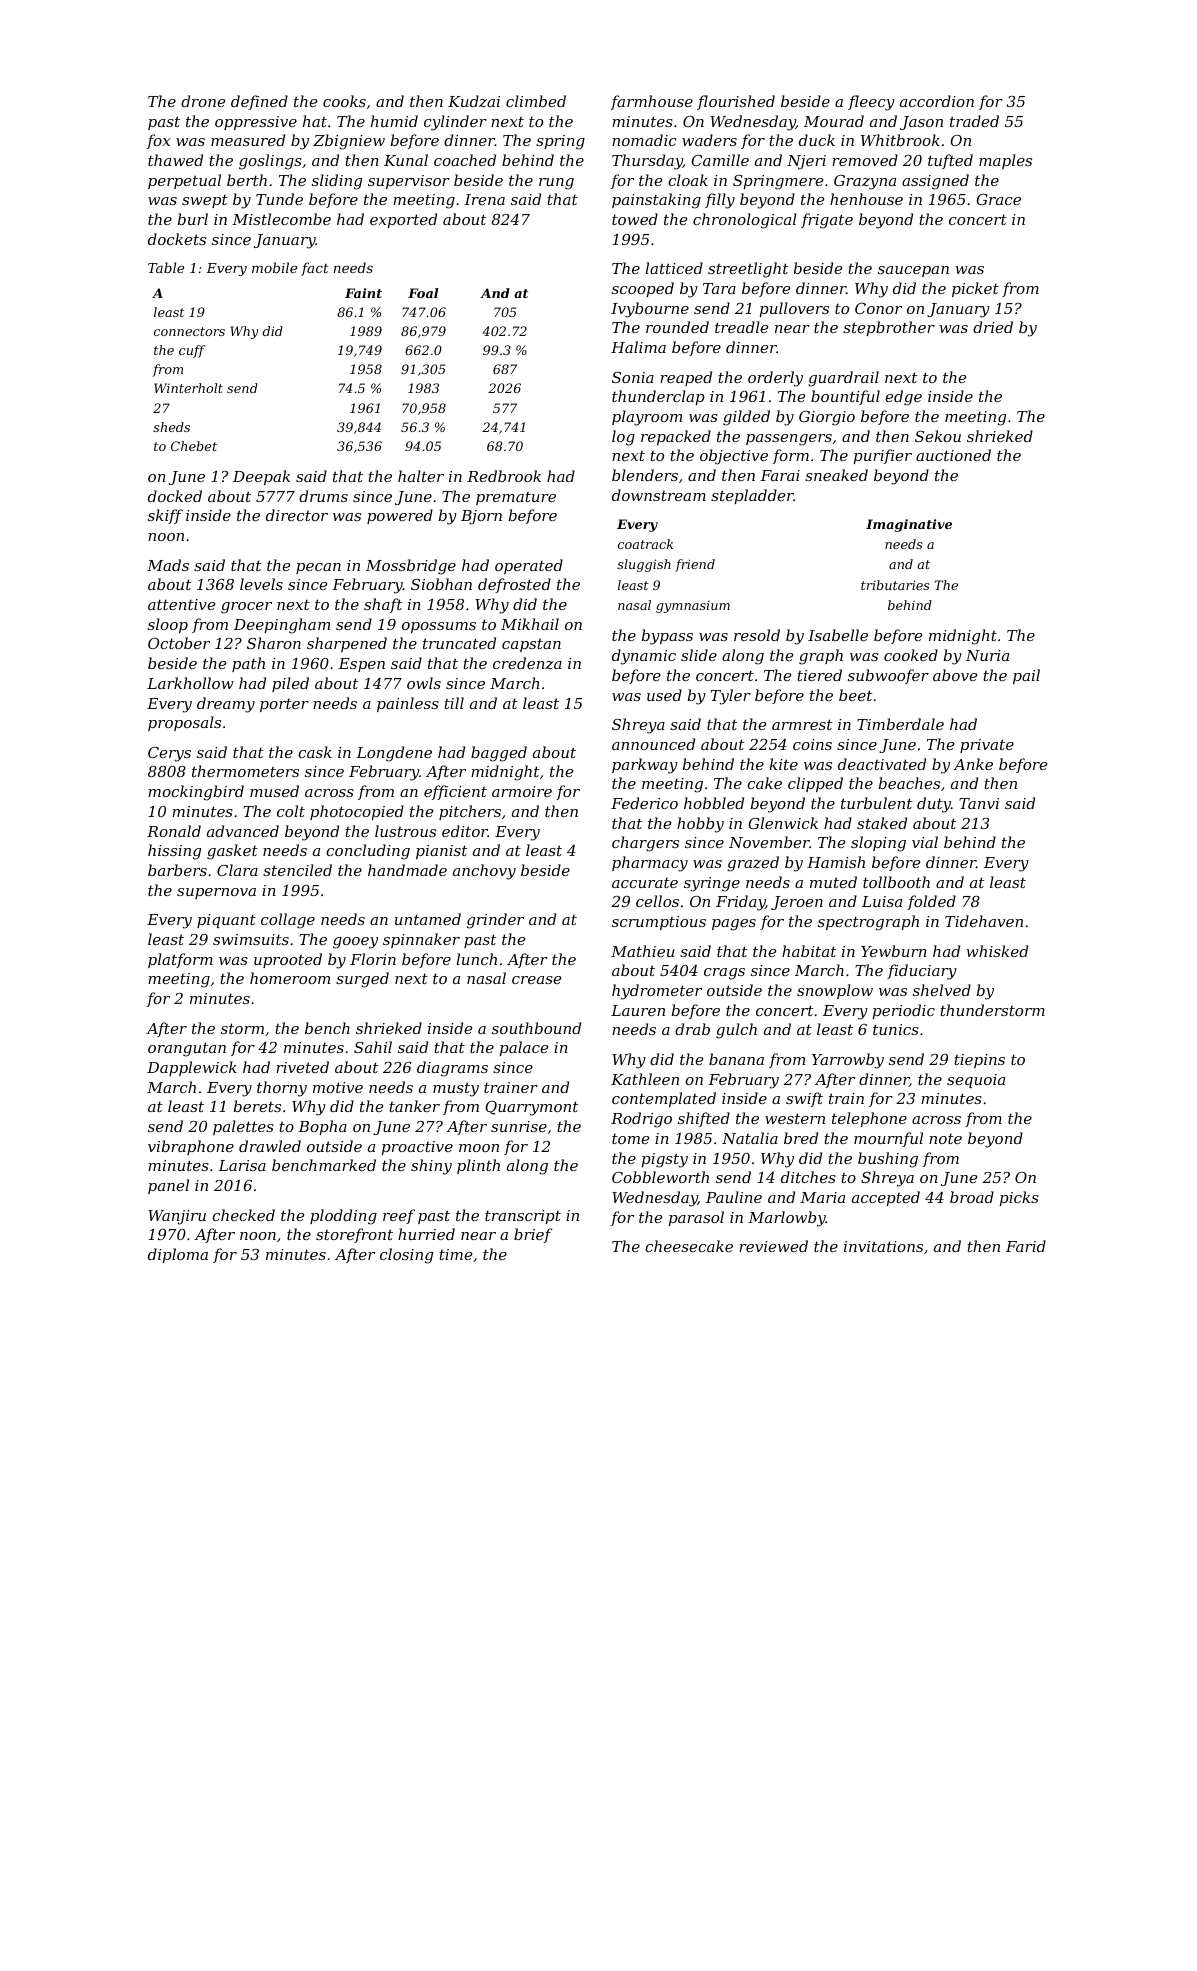  I want to click on hissing, so click(174, 852).
